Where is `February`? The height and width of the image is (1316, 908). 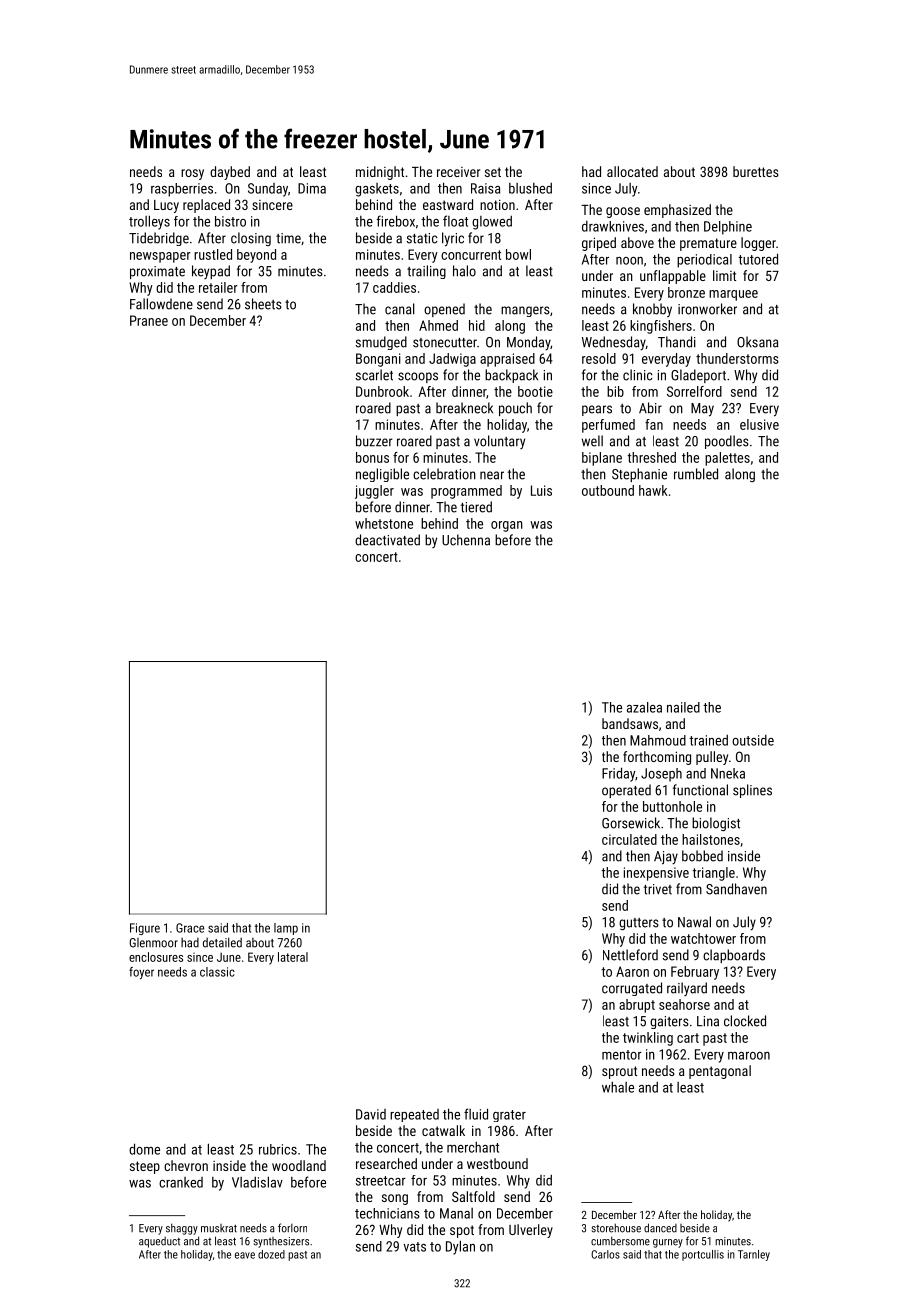 February is located at coordinates (695, 973).
